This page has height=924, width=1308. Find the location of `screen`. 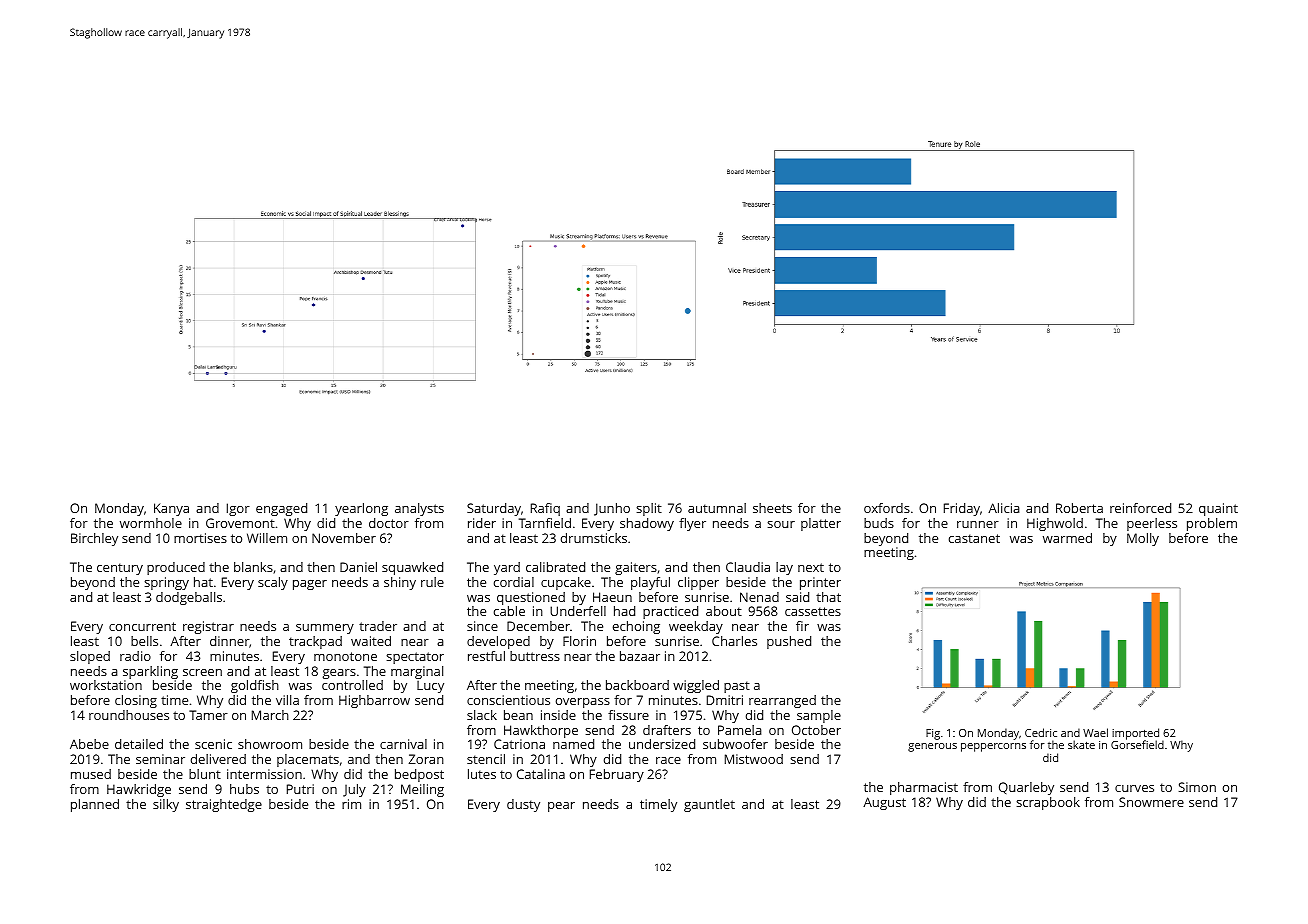

screen is located at coordinates (202, 672).
